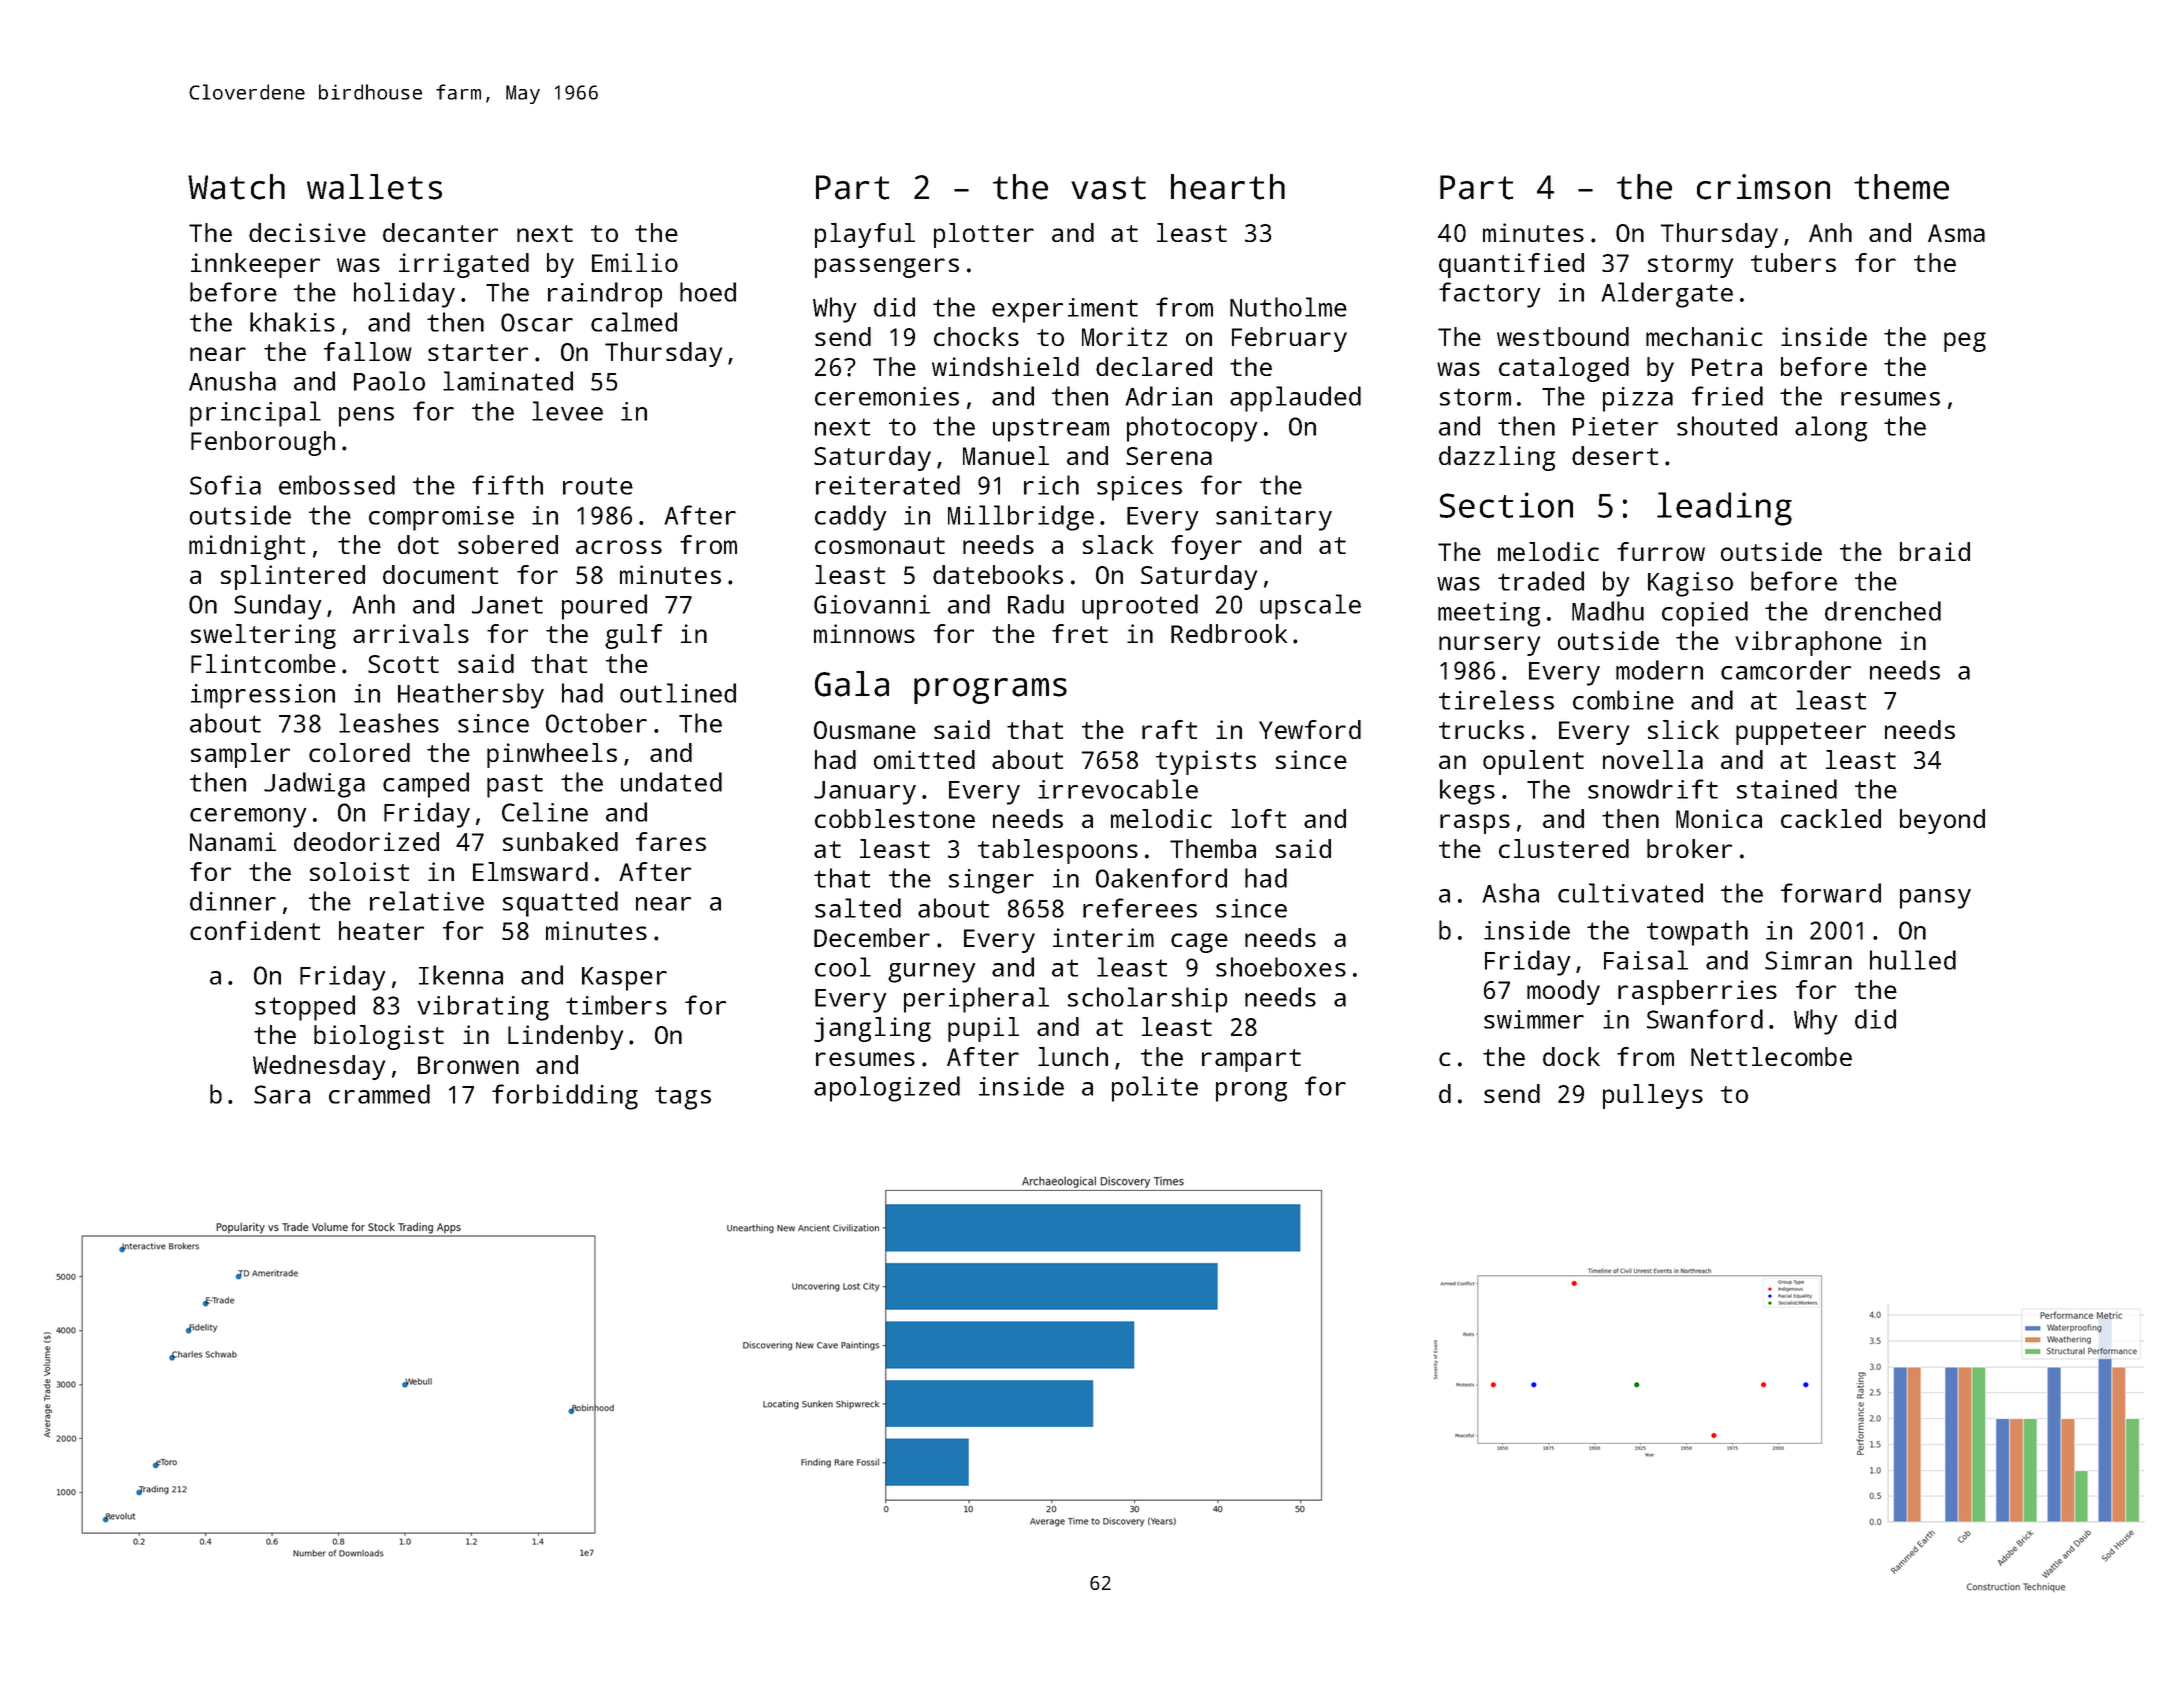 The height and width of the screenshot is (1683, 2178). Describe the element at coordinates (1763, 187) in the screenshot. I see `crimson` at that location.
